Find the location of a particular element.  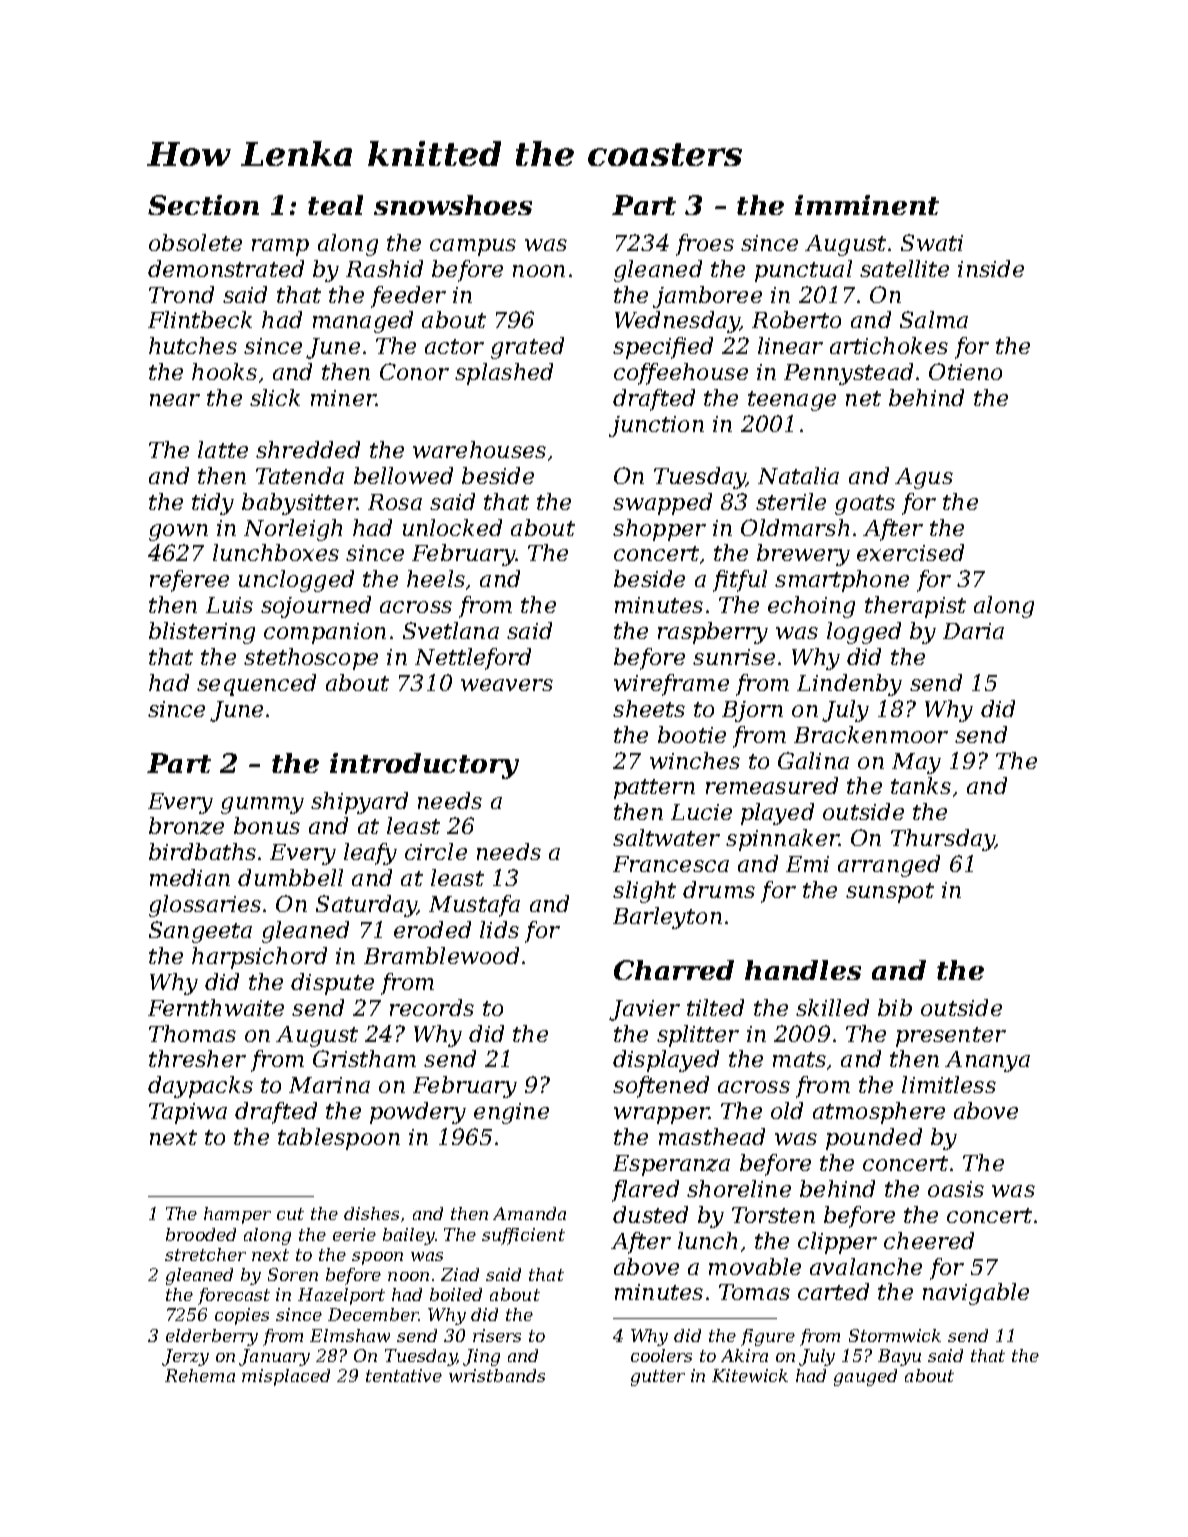

imminent is located at coordinates (867, 205).
